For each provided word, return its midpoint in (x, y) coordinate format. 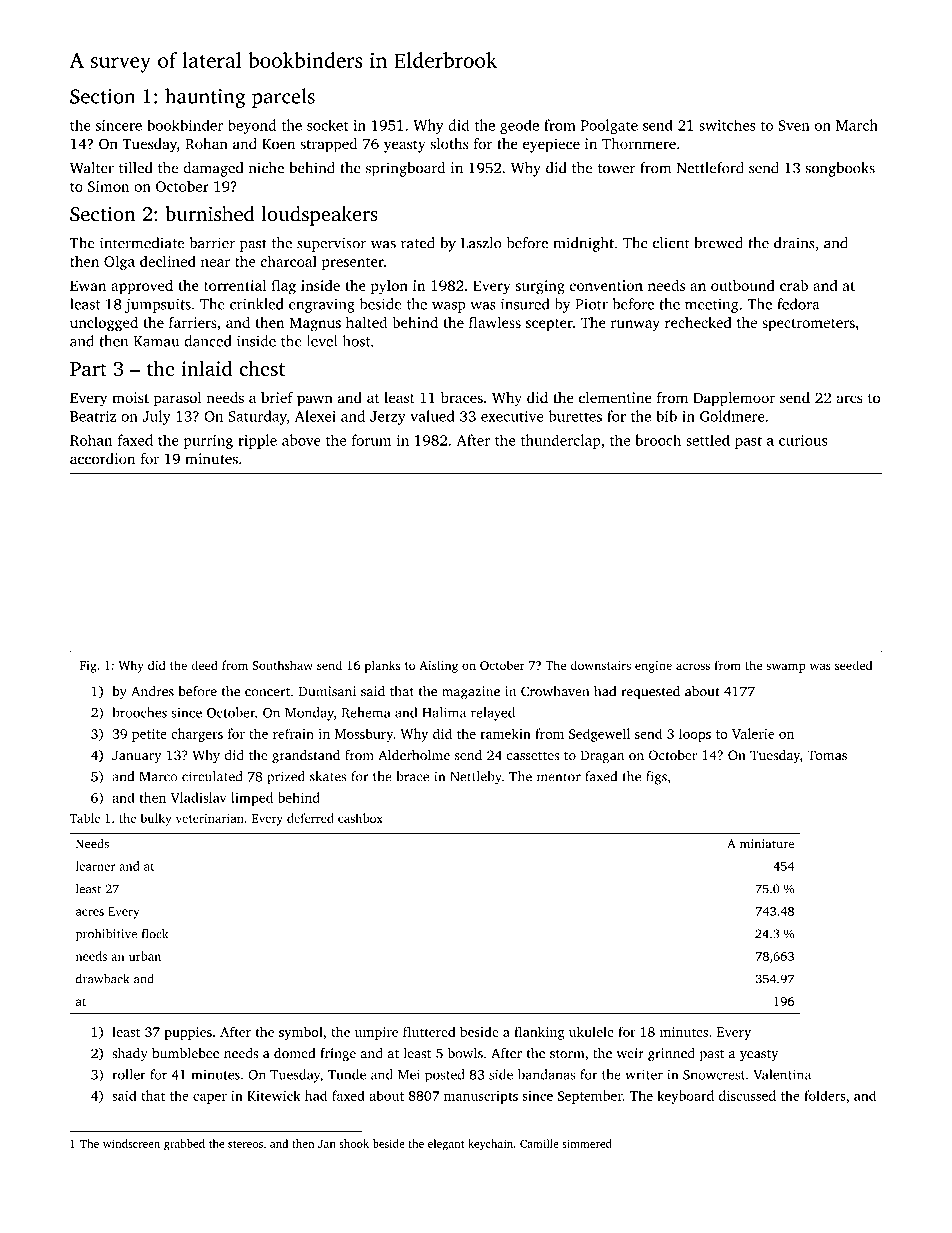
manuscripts (481, 1097)
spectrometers (808, 325)
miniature (767, 844)
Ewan (88, 285)
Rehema (366, 712)
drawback (102, 979)
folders (825, 1095)
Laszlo (481, 243)
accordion (102, 459)
